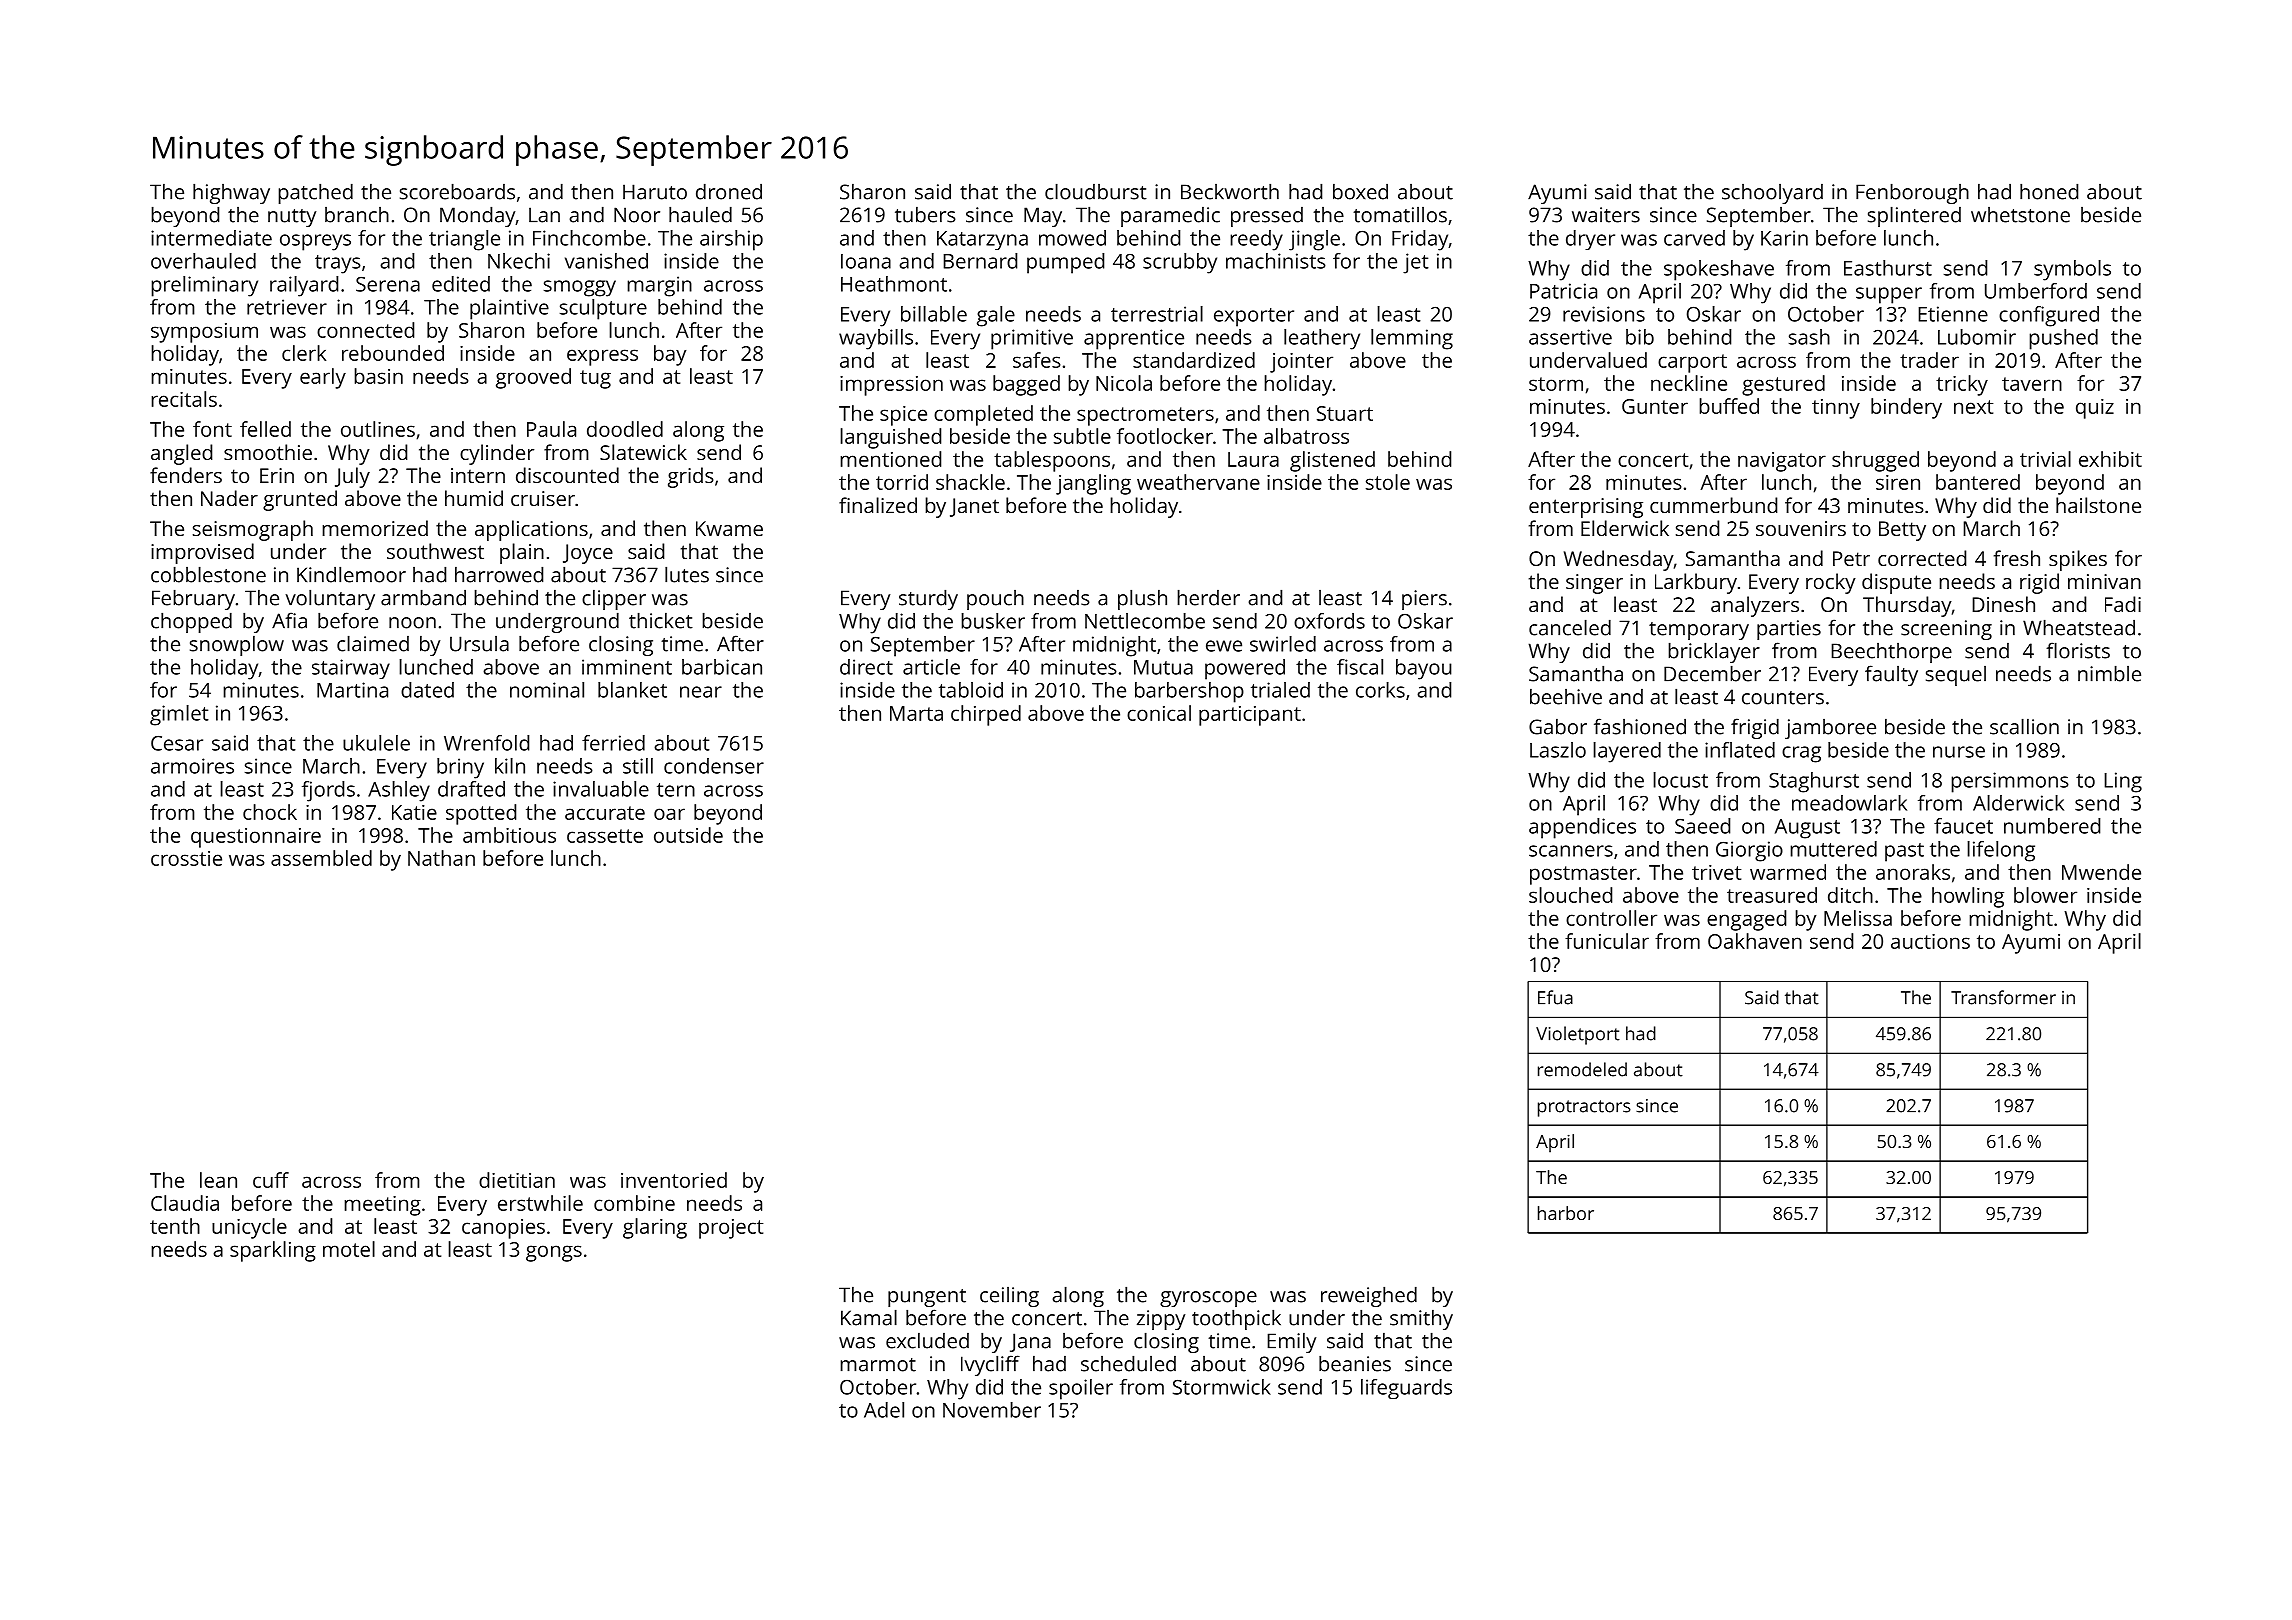  Describe the element at coordinates (184, 399) in the document. I see `recitals` at that location.
